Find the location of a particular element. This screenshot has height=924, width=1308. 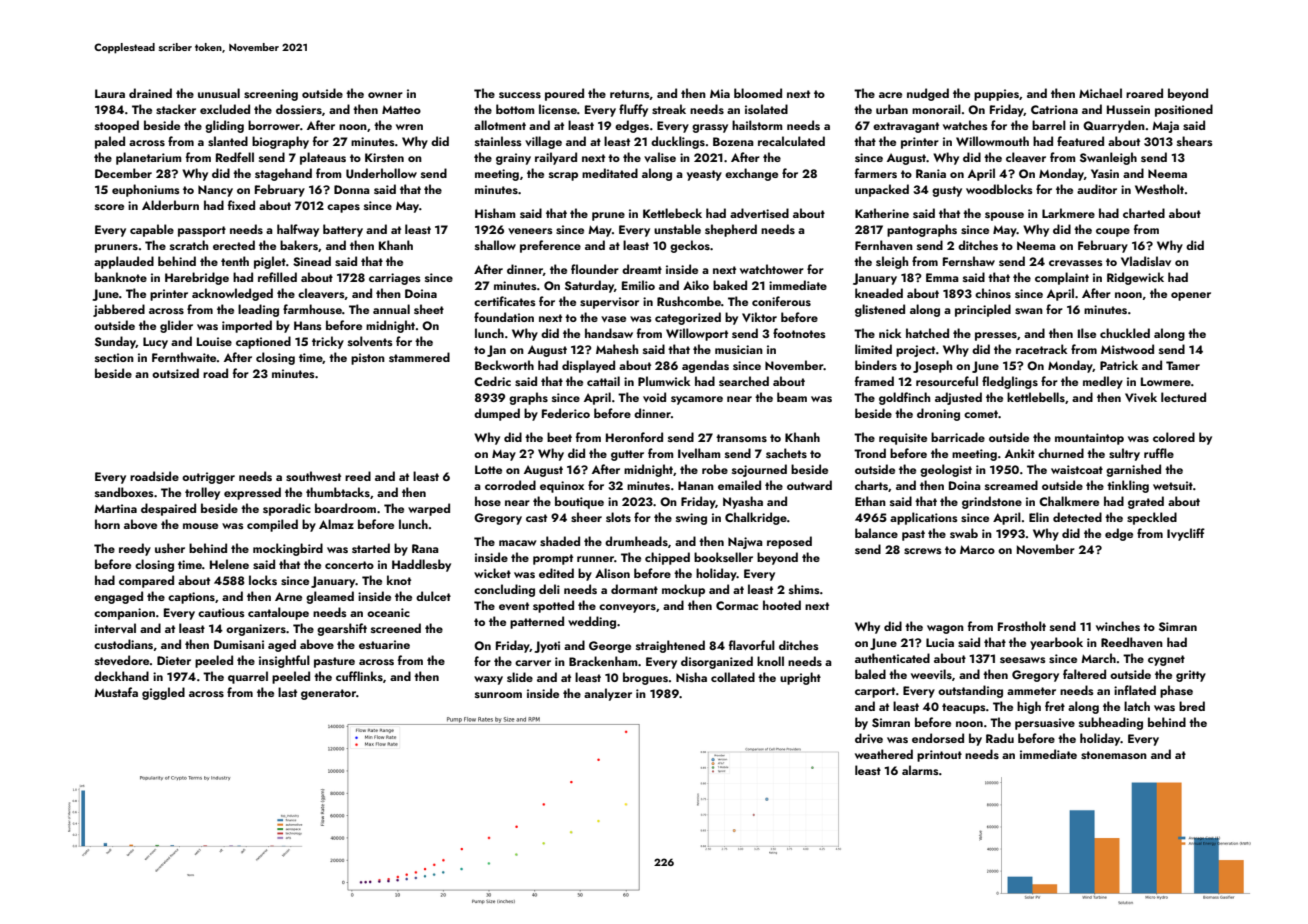

weathered is located at coordinates (884, 754).
